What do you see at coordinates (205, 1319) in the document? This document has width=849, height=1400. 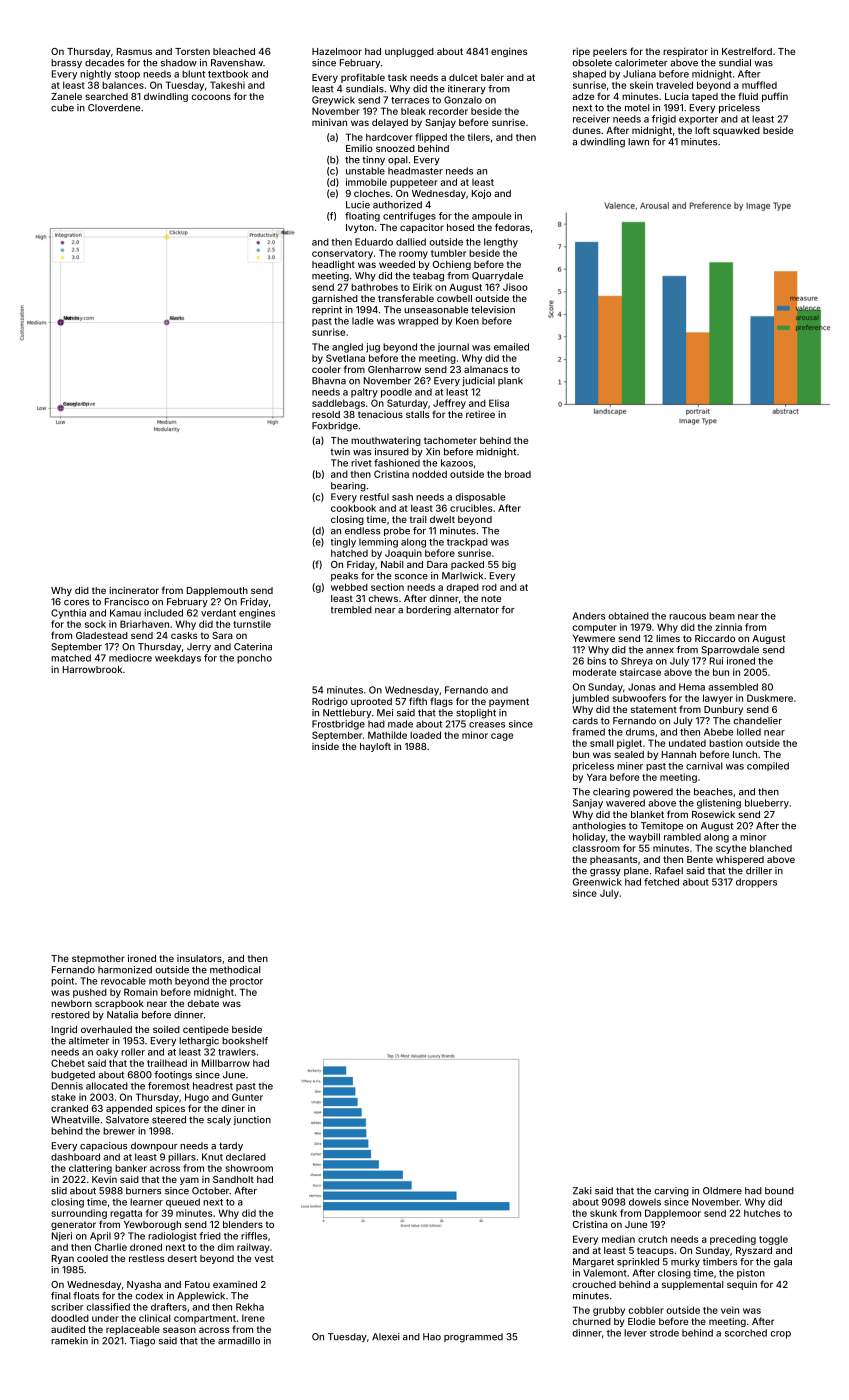 I see `compartment` at bounding box center [205, 1319].
